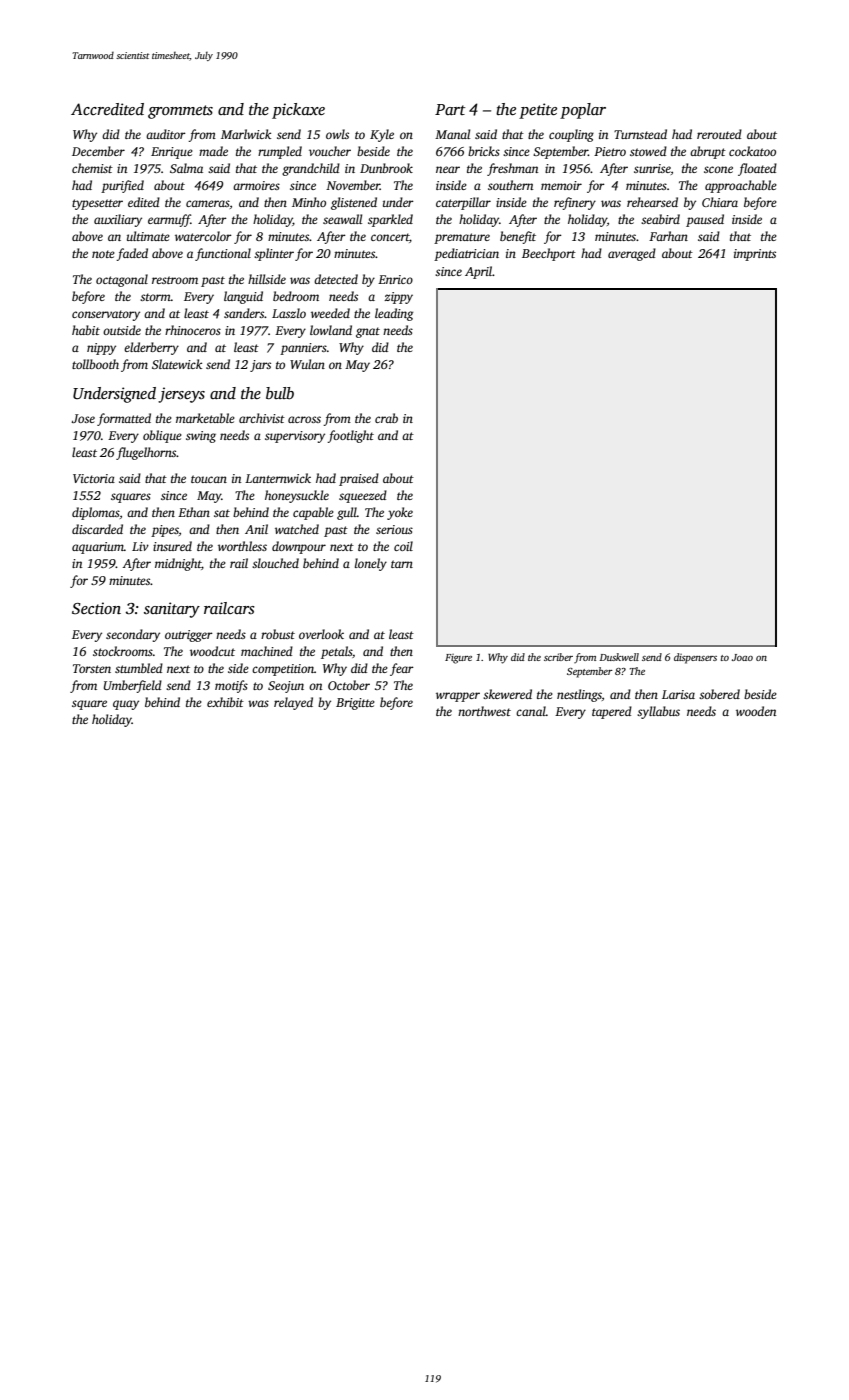 This document has height=1400, width=849. Describe the element at coordinates (756, 711) in the document. I see `wooden` at that location.
